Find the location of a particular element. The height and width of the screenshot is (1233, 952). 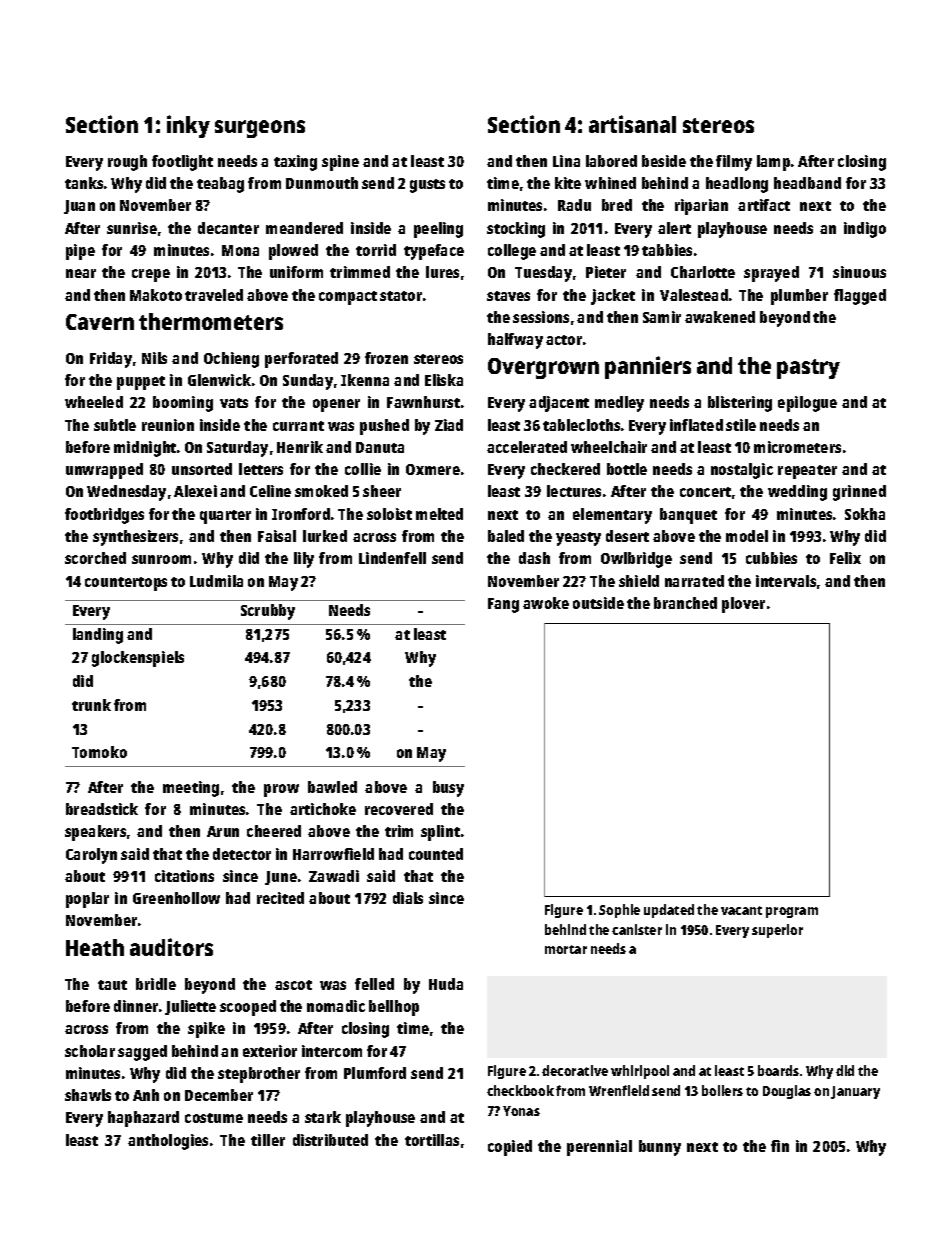

rough is located at coordinates (127, 163).
